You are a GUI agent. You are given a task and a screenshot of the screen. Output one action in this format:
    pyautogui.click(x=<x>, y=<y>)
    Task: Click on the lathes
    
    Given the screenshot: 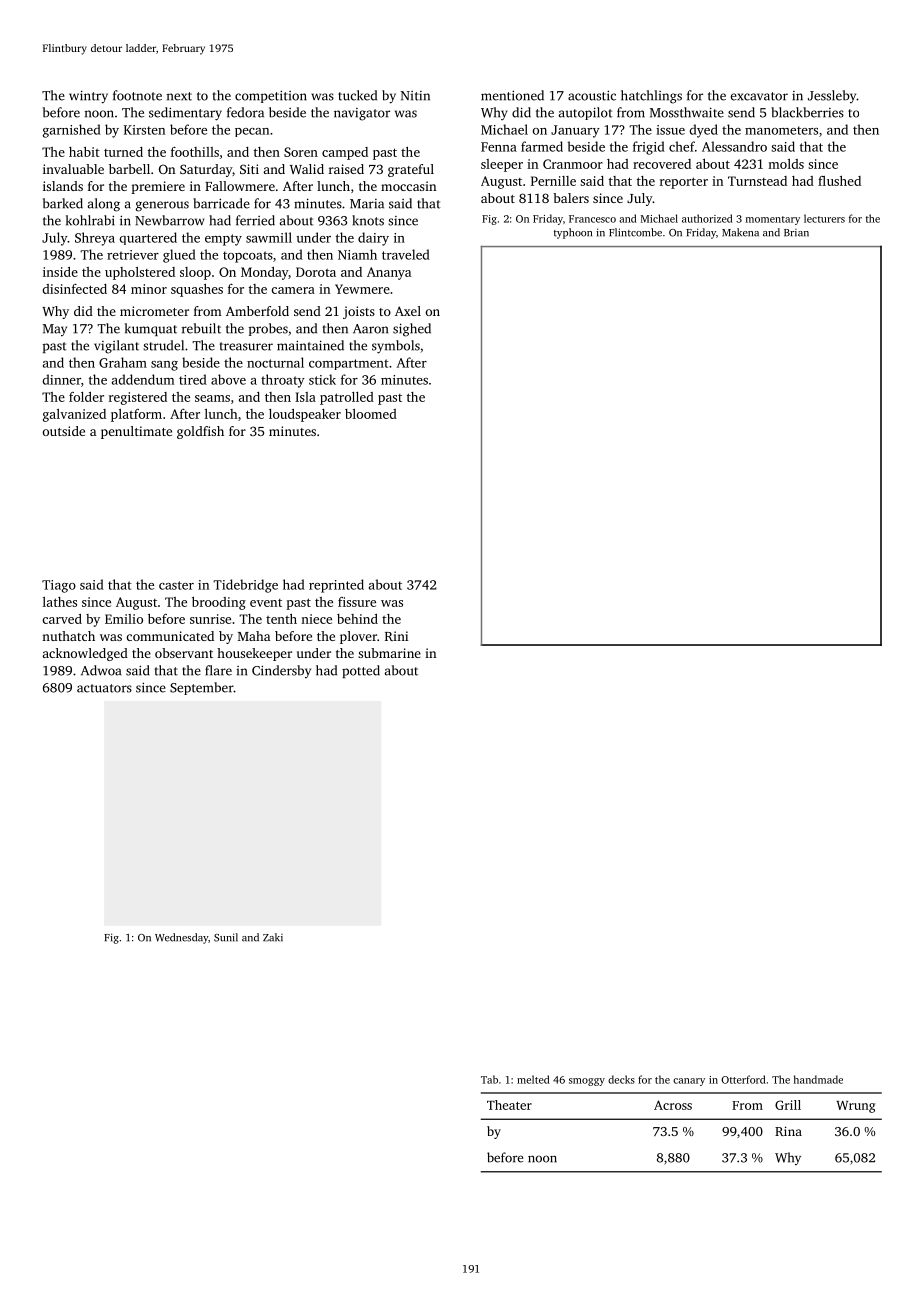 What is the action you would take?
    pyautogui.click(x=60, y=602)
